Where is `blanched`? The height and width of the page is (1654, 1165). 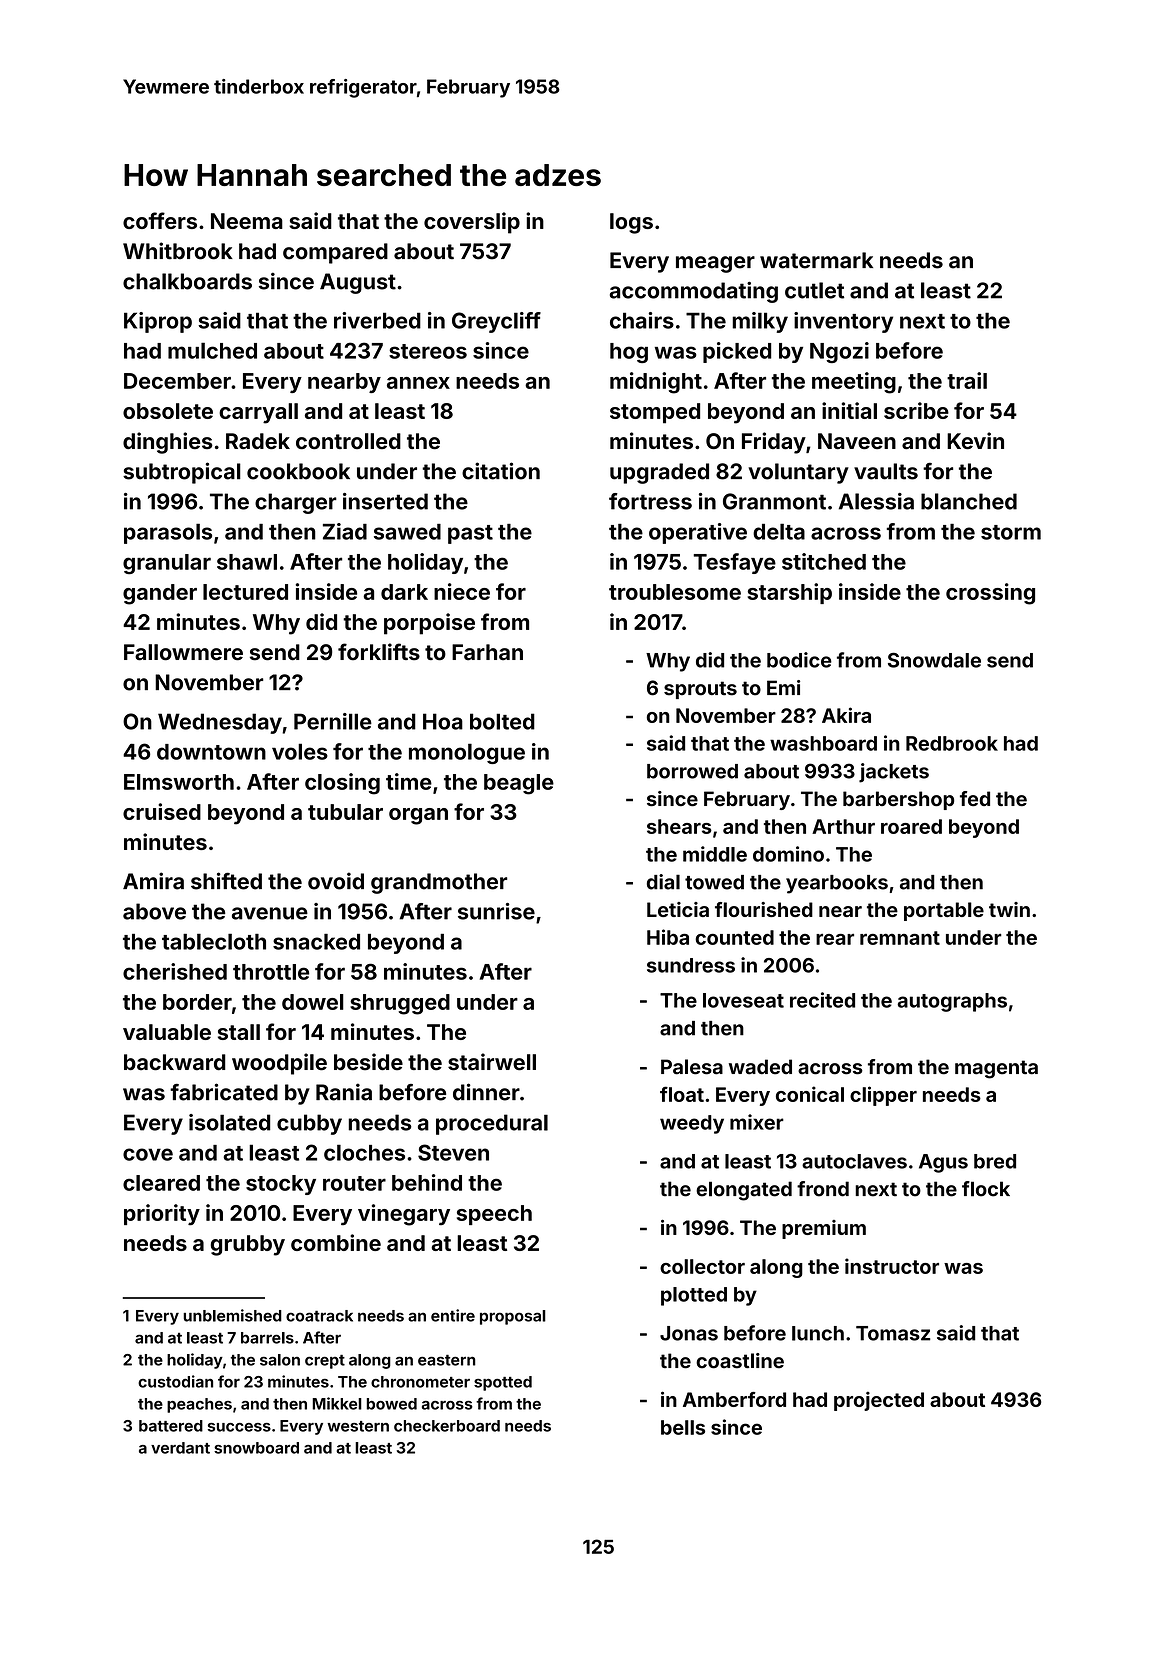 blanched is located at coordinates (969, 501).
